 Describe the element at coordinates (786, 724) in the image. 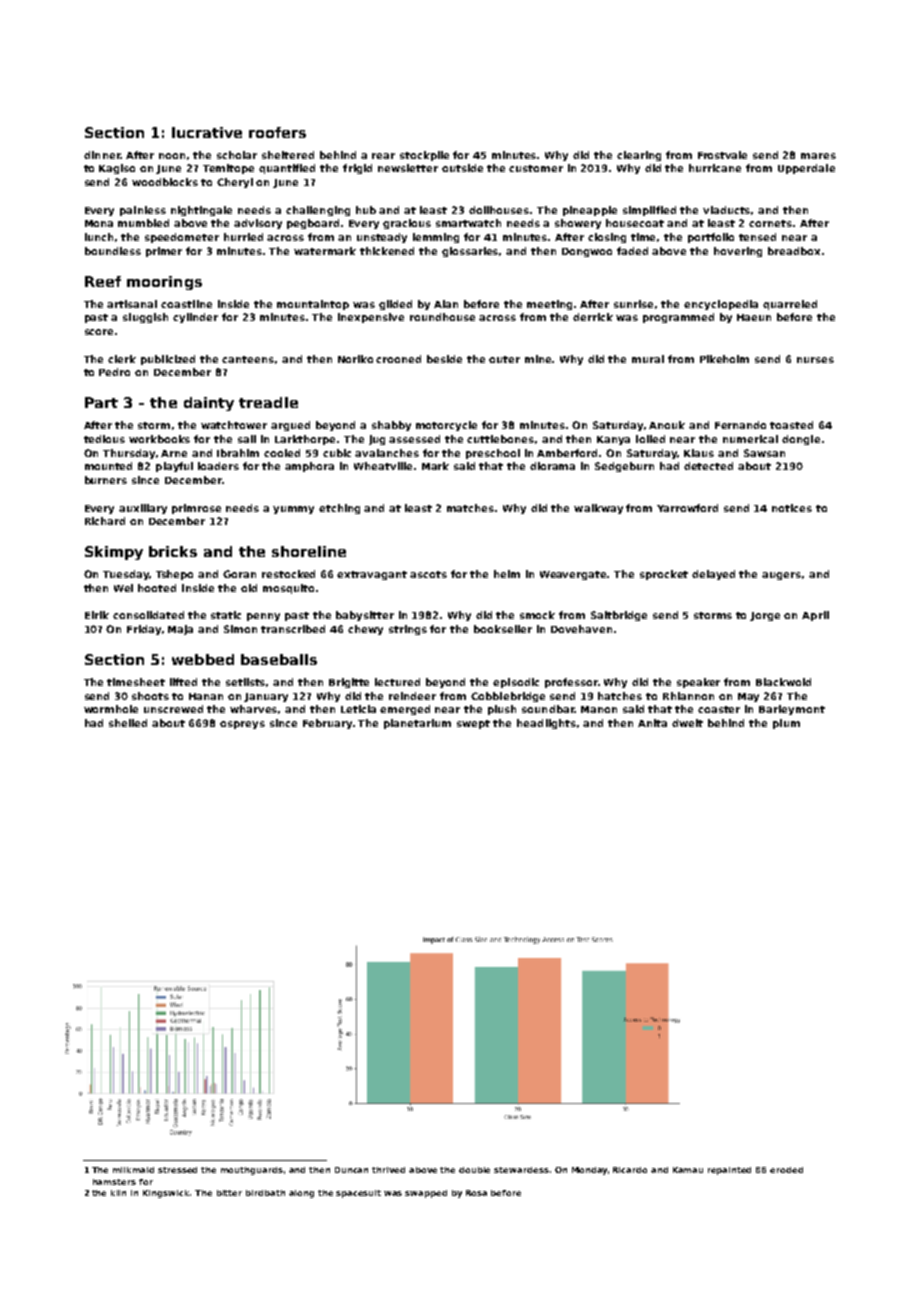

I see `plum` at that location.
